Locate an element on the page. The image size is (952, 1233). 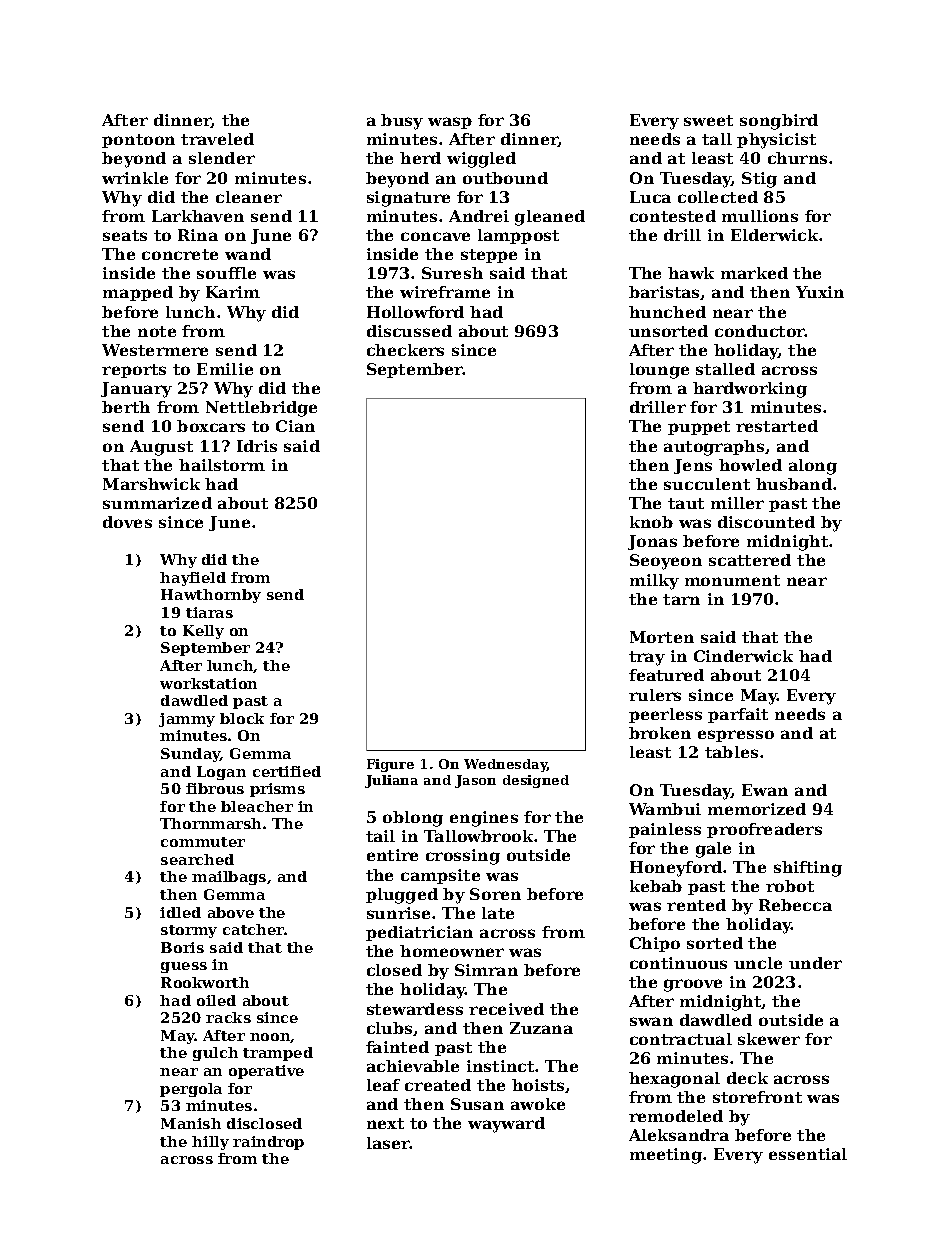
continuous is located at coordinates (678, 963).
